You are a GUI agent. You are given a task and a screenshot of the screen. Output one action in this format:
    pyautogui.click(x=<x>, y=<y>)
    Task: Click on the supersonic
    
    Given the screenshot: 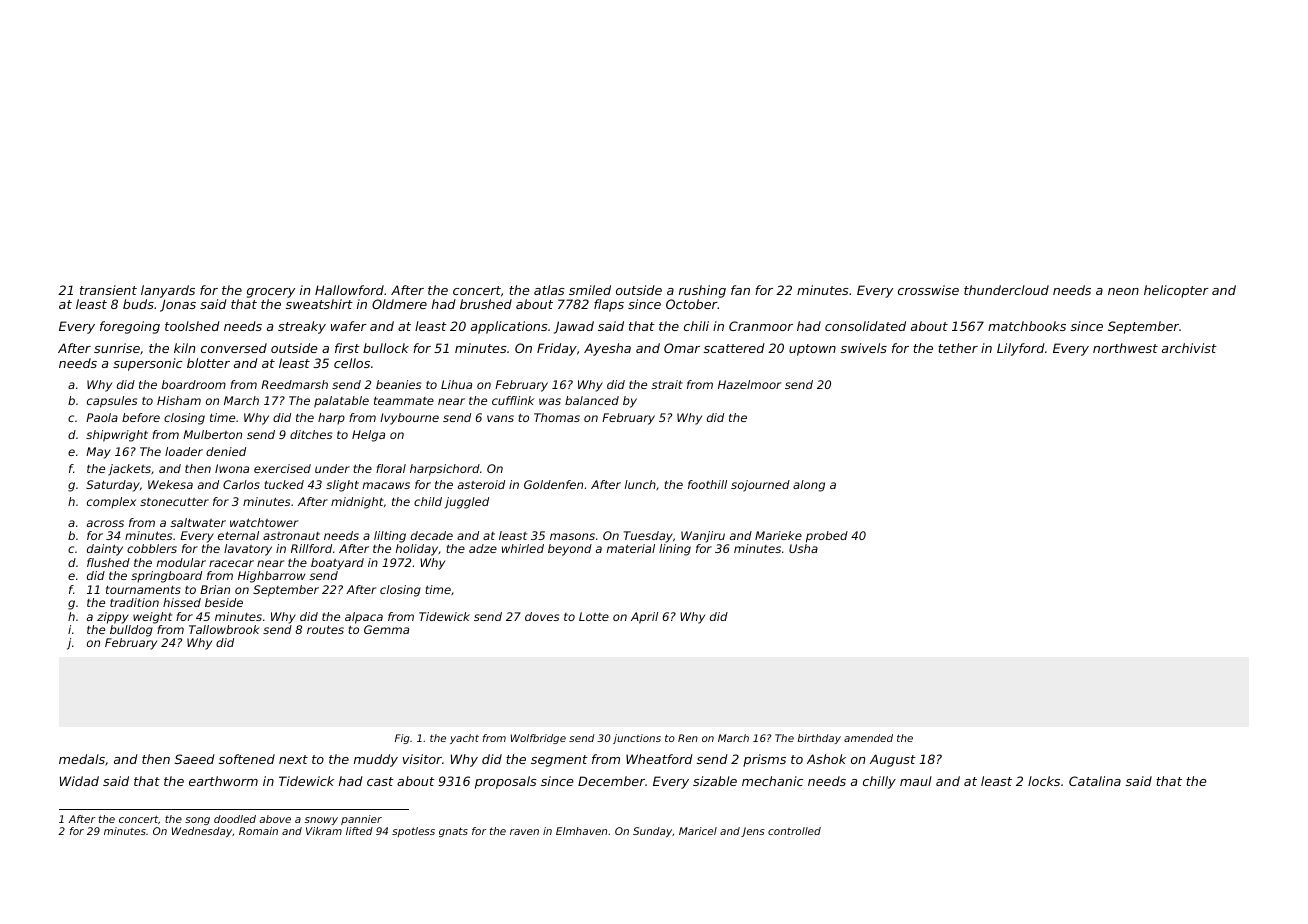 What is the action you would take?
    pyautogui.click(x=147, y=364)
